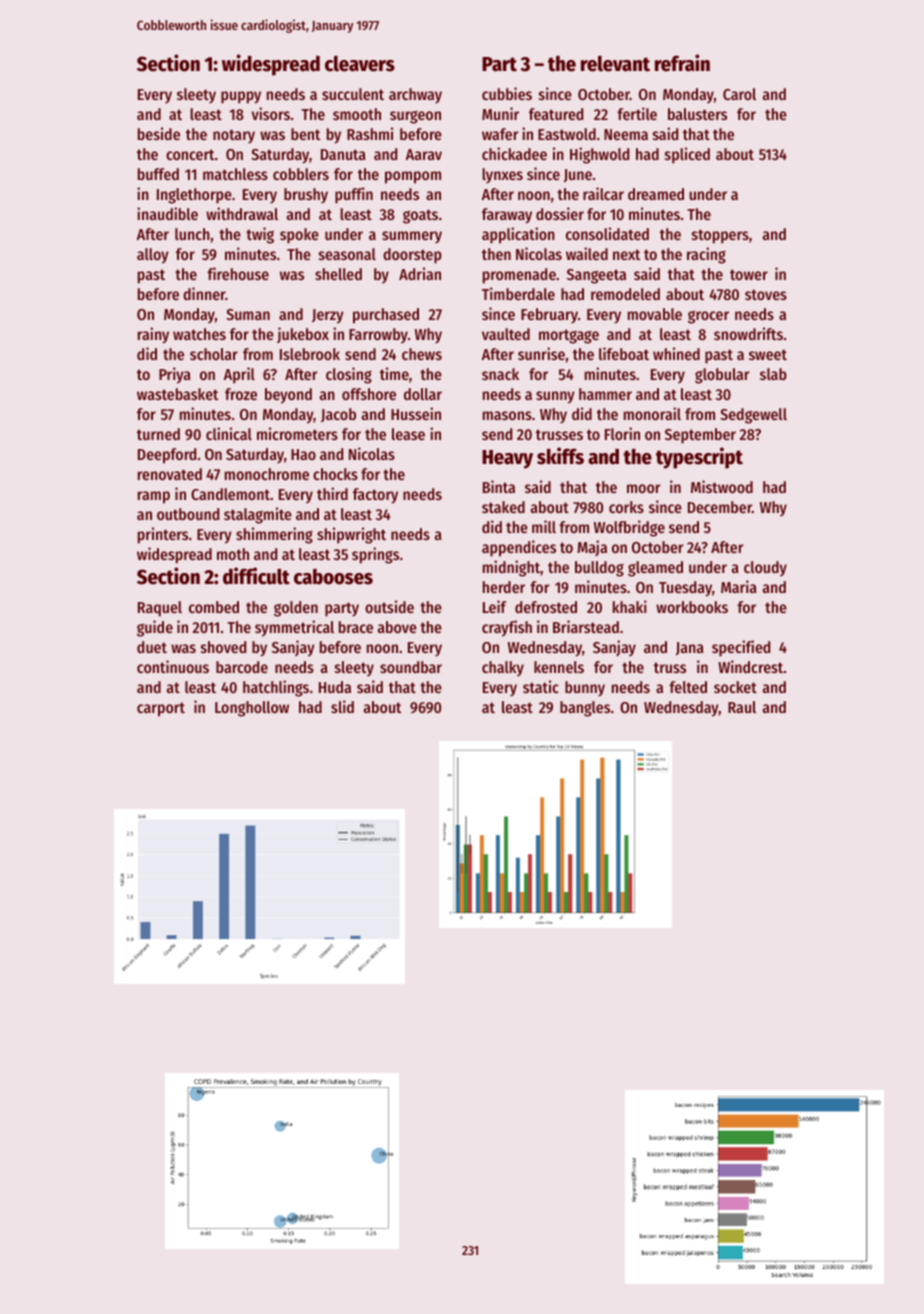  What do you see at coordinates (655, 314) in the image?
I see `movable` at bounding box center [655, 314].
